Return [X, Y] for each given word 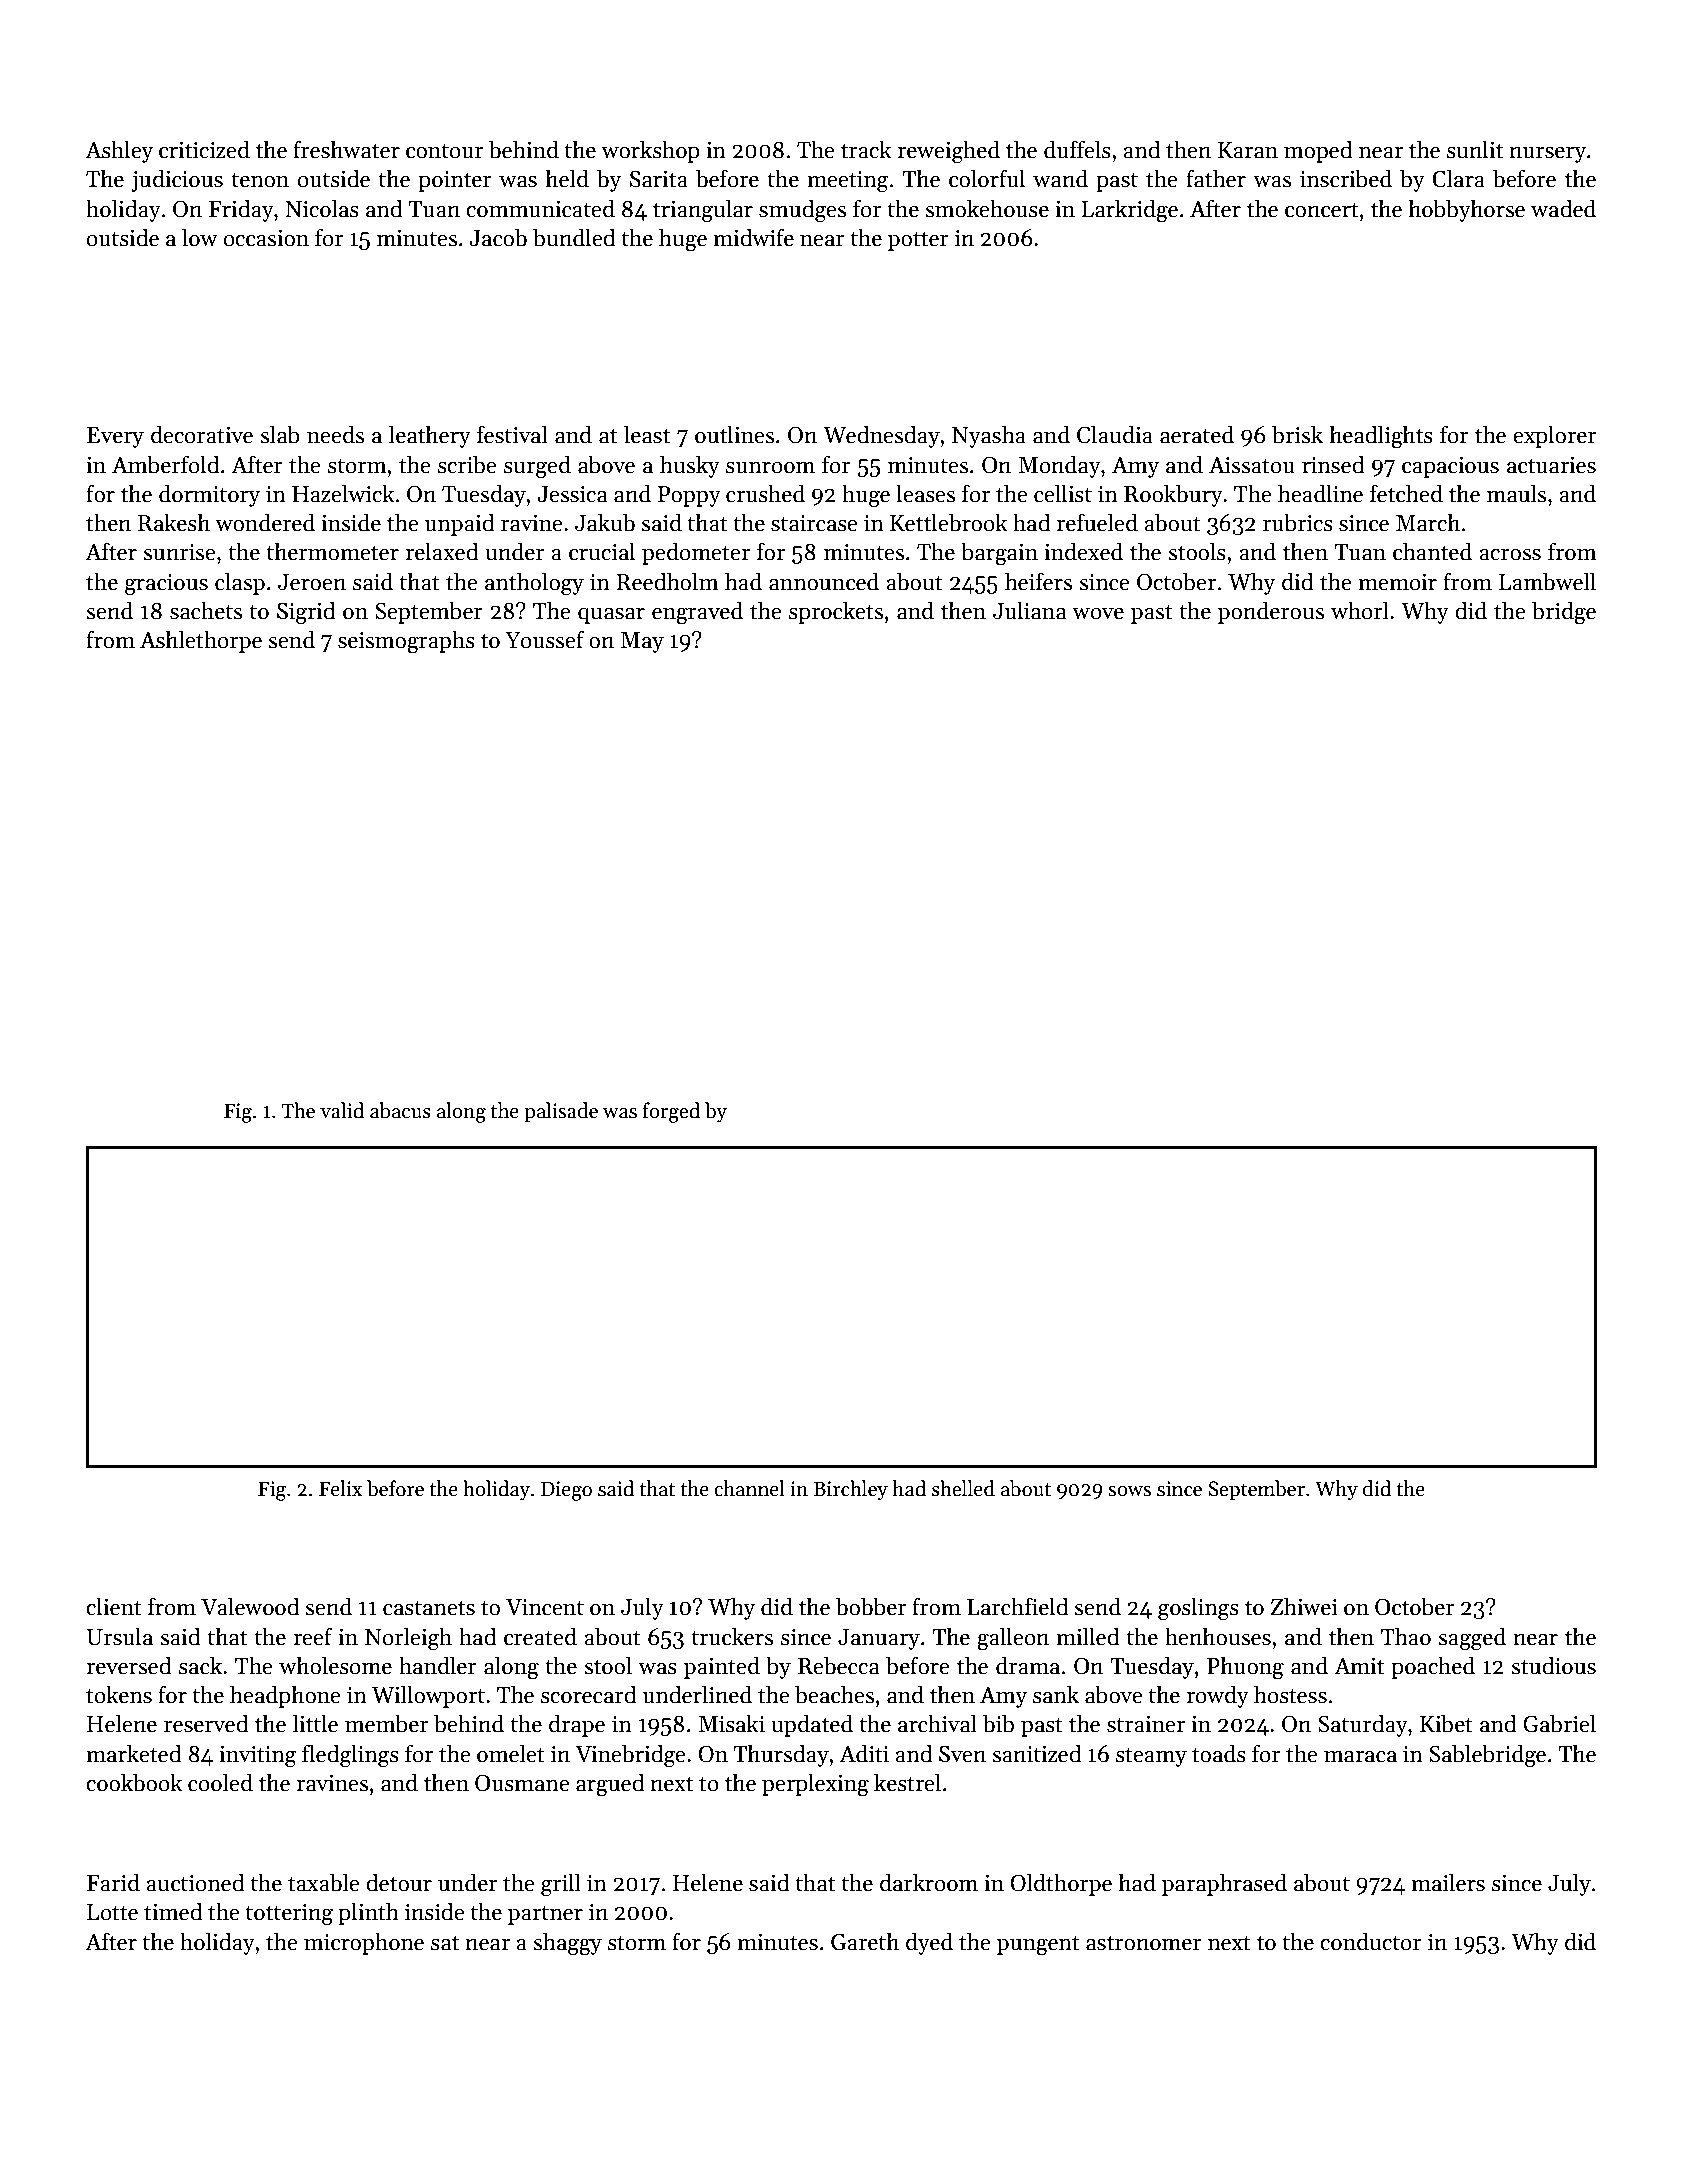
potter [918, 241]
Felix [340, 1488]
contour [445, 151]
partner [545, 1915]
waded [1563, 208]
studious [1553, 1665]
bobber [871, 1606]
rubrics [1298, 522]
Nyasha [989, 436]
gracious [166, 585]
